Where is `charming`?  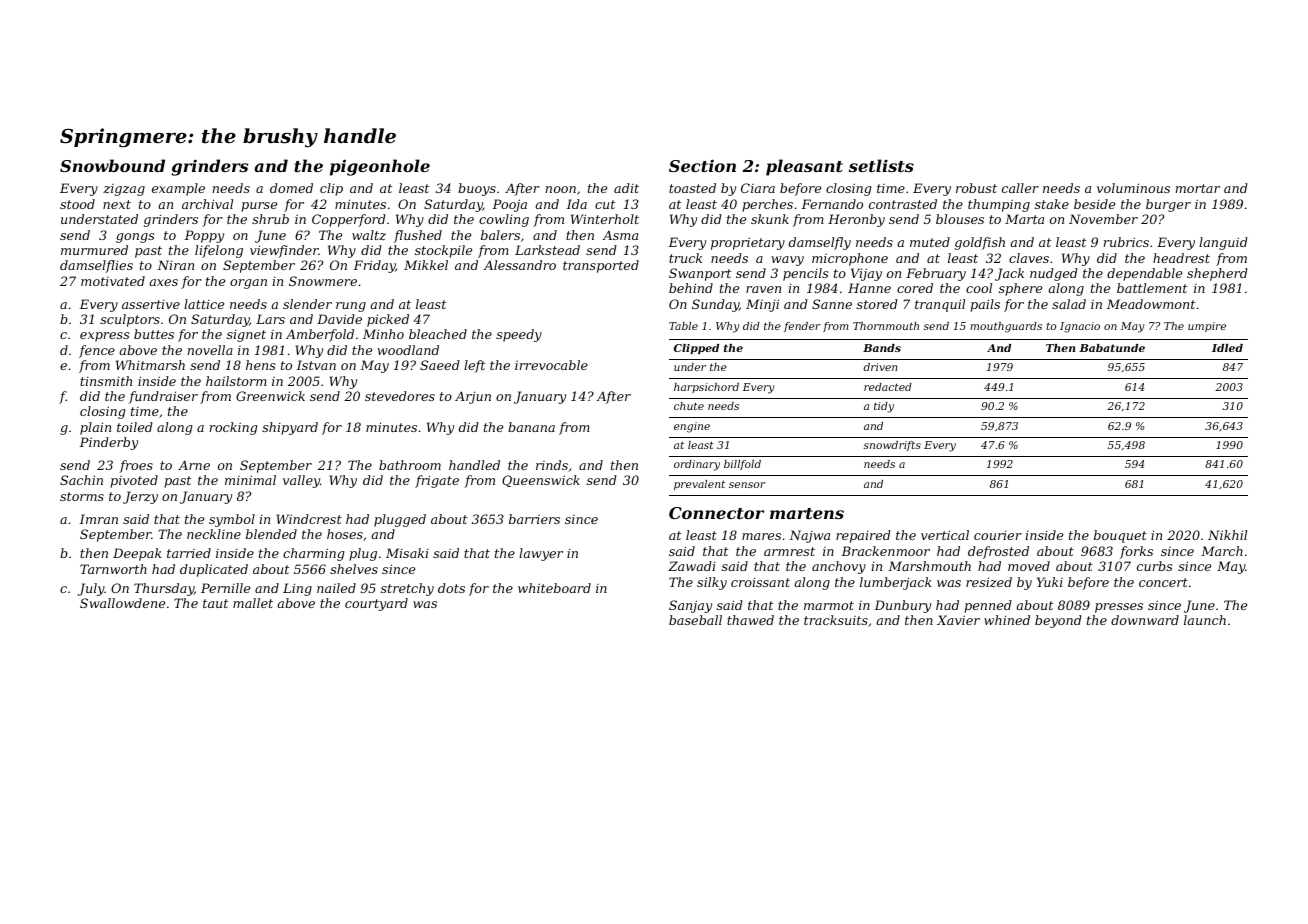
charming is located at coordinates (313, 554).
